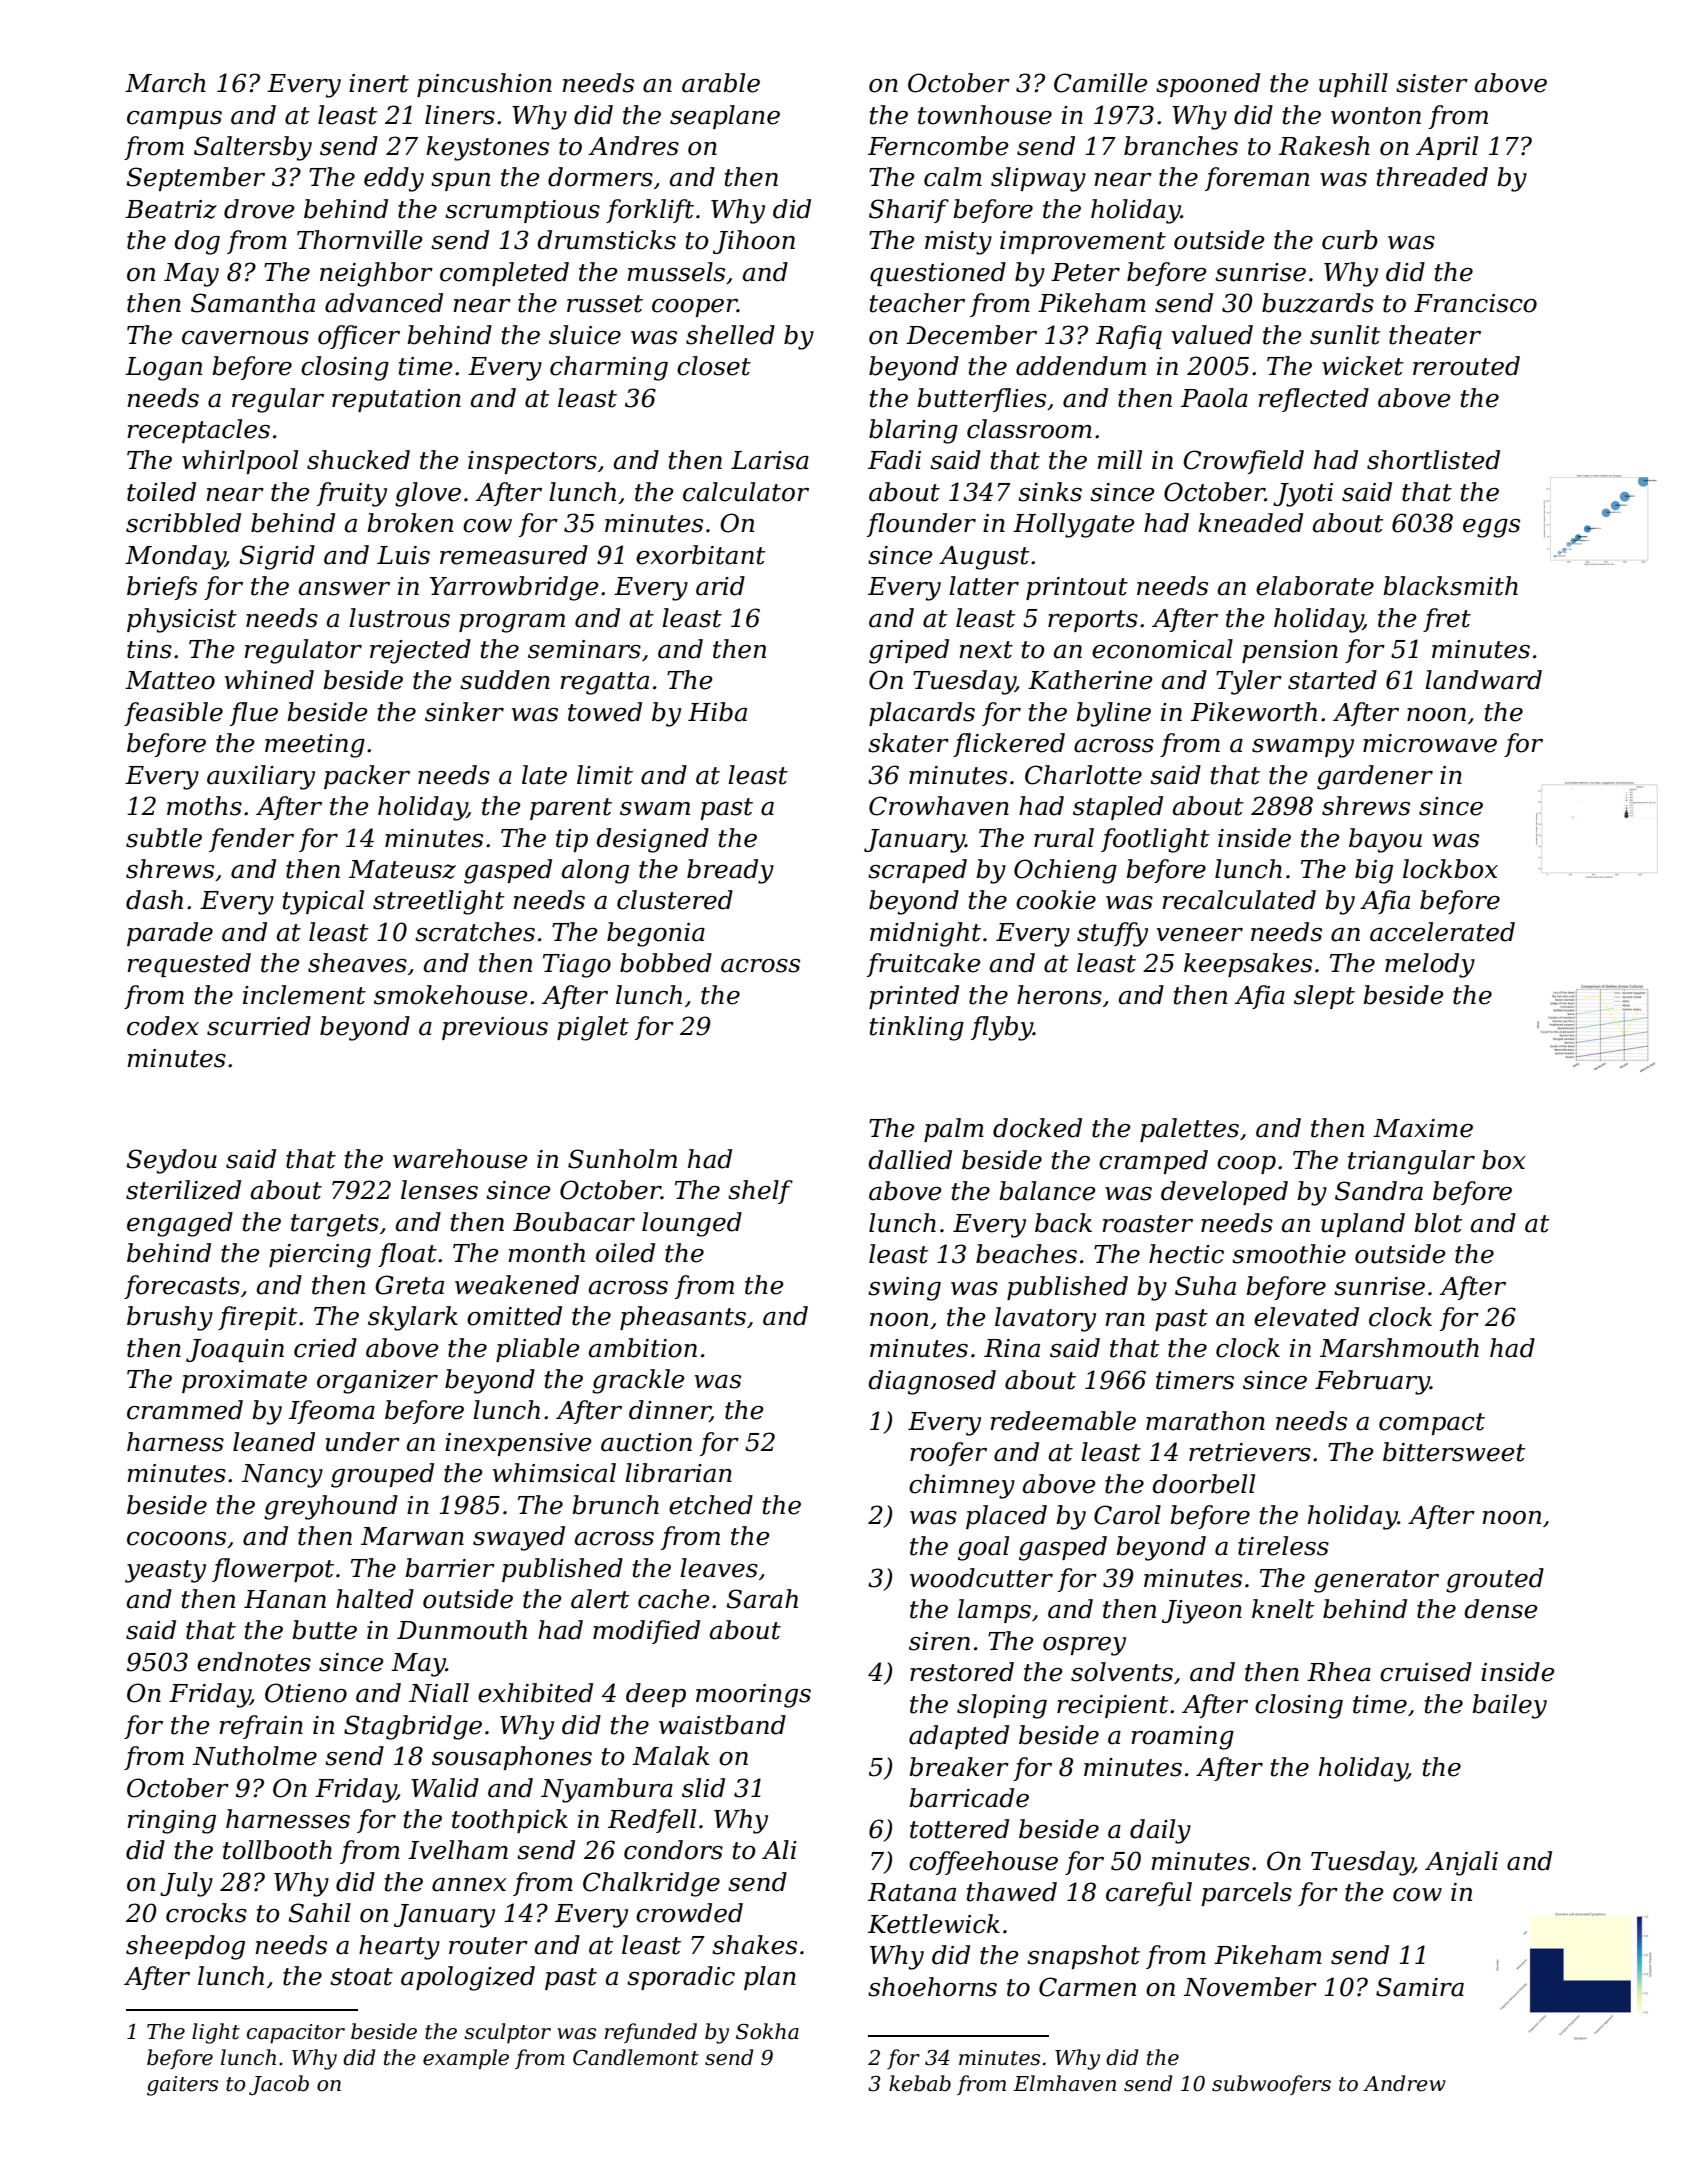 The image size is (1683, 2178). What do you see at coordinates (983, 1548) in the screenshot?
I see `goal` at bounding box center [983, 1548].
